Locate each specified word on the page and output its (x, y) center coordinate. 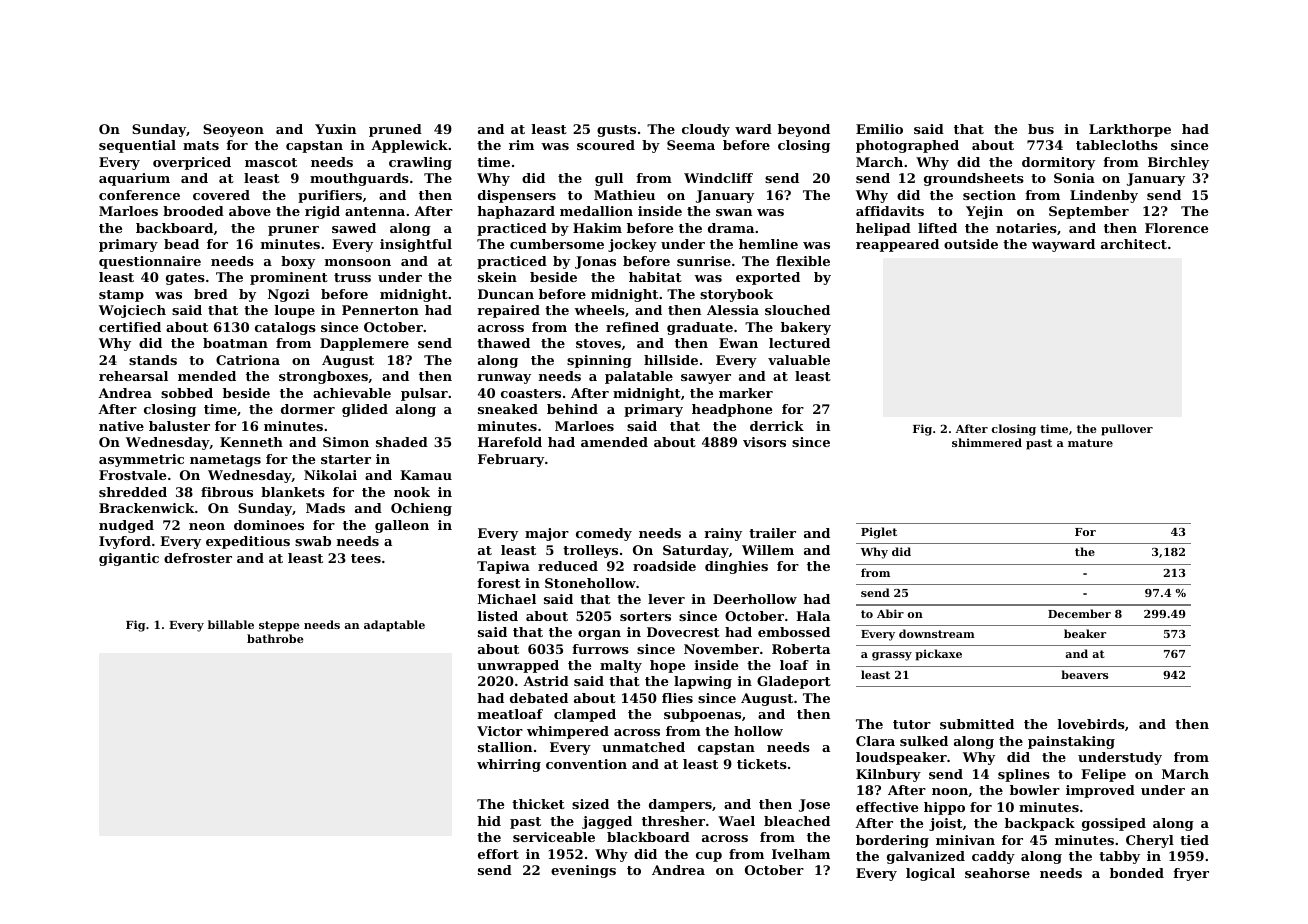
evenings (583, 871)
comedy (604, 534)
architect (1134, 244)
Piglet (879, 533)
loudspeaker (901, 758)
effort (498, 854)
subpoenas (702, 715)
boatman (235, 343)
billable (231, 624)
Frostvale (132, 475)
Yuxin (335, 129)
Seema (691, 145)
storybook (736, 295)
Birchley (1178, 163)
